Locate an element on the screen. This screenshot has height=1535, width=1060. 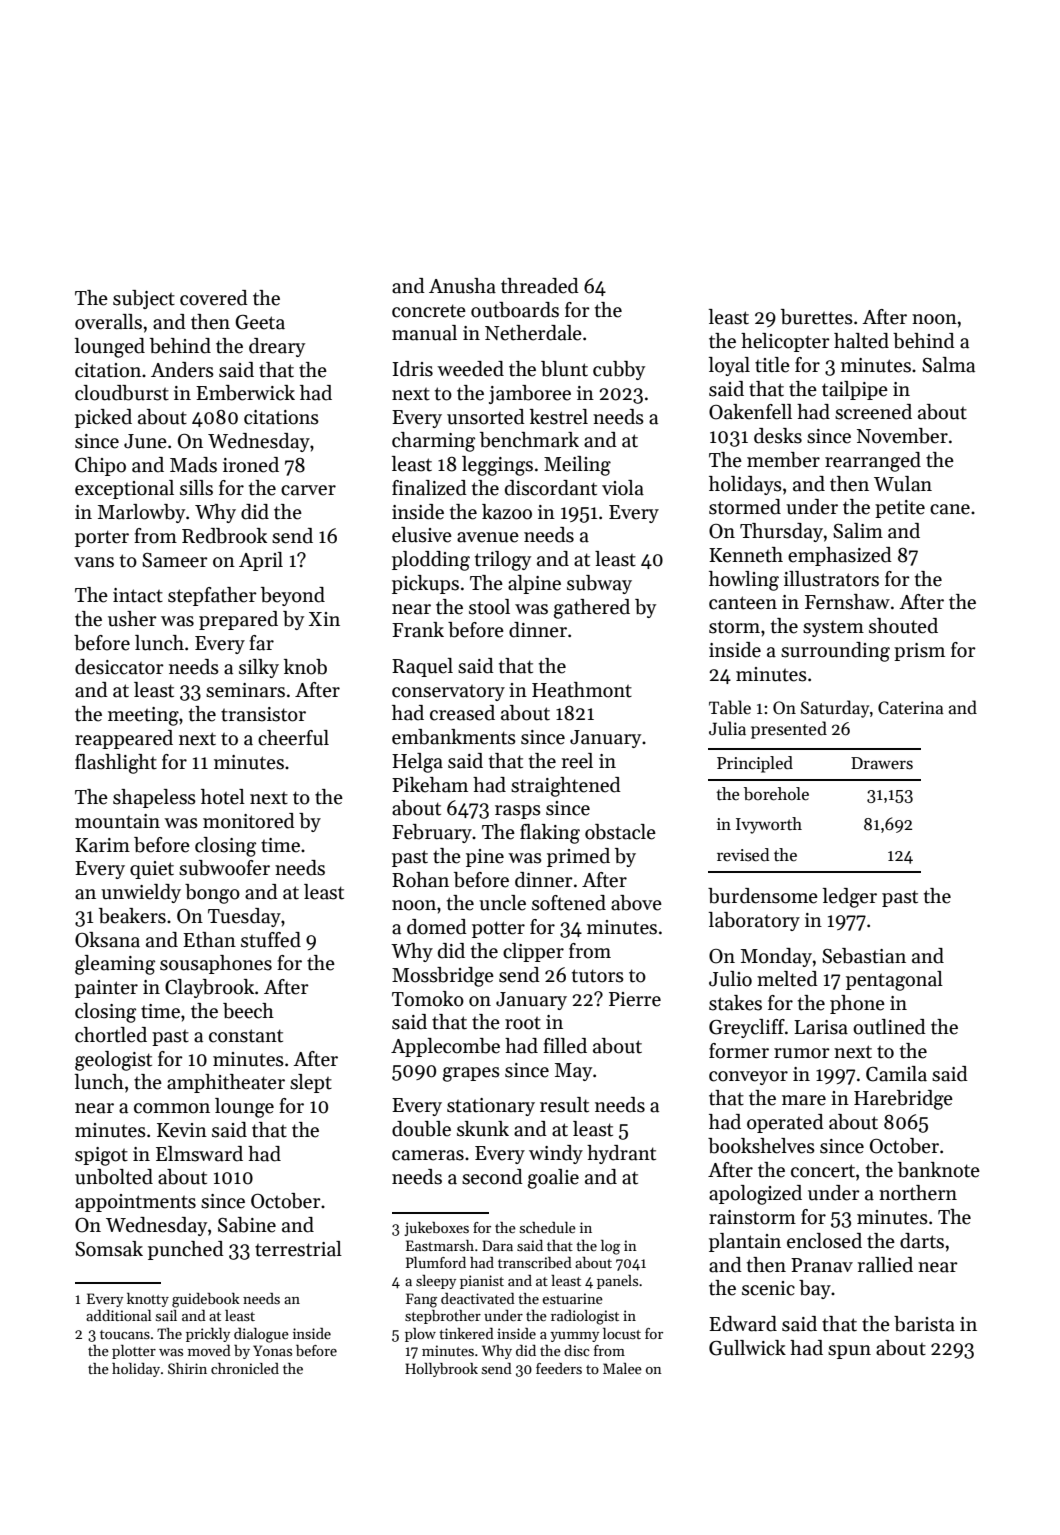
unsorted is located at coordinates (486, 417).
